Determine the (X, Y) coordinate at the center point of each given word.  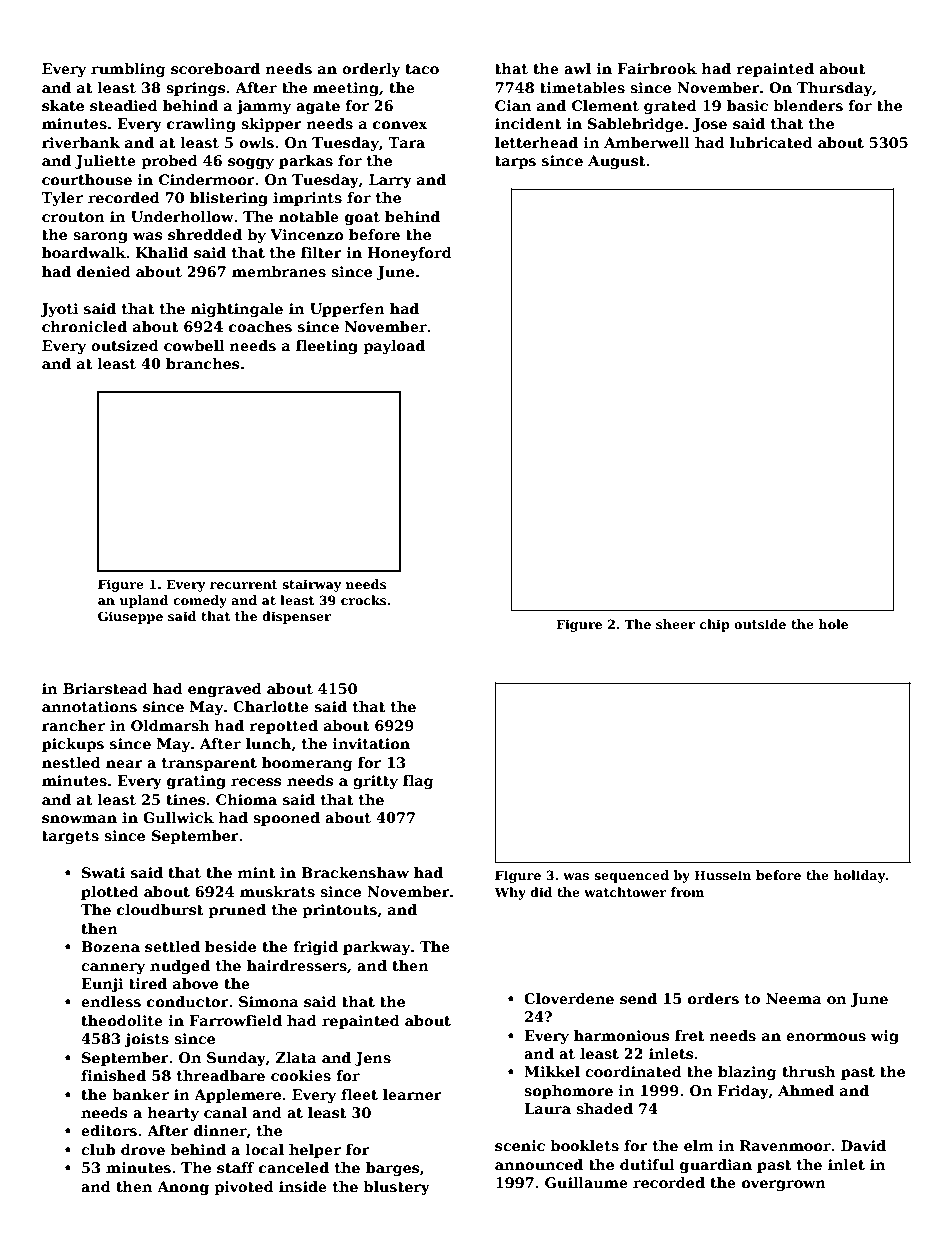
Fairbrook (657, 68)
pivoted (244, 1188)
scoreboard (215, 68)
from (687, 892)
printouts (339, 911)
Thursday (835, 89)
